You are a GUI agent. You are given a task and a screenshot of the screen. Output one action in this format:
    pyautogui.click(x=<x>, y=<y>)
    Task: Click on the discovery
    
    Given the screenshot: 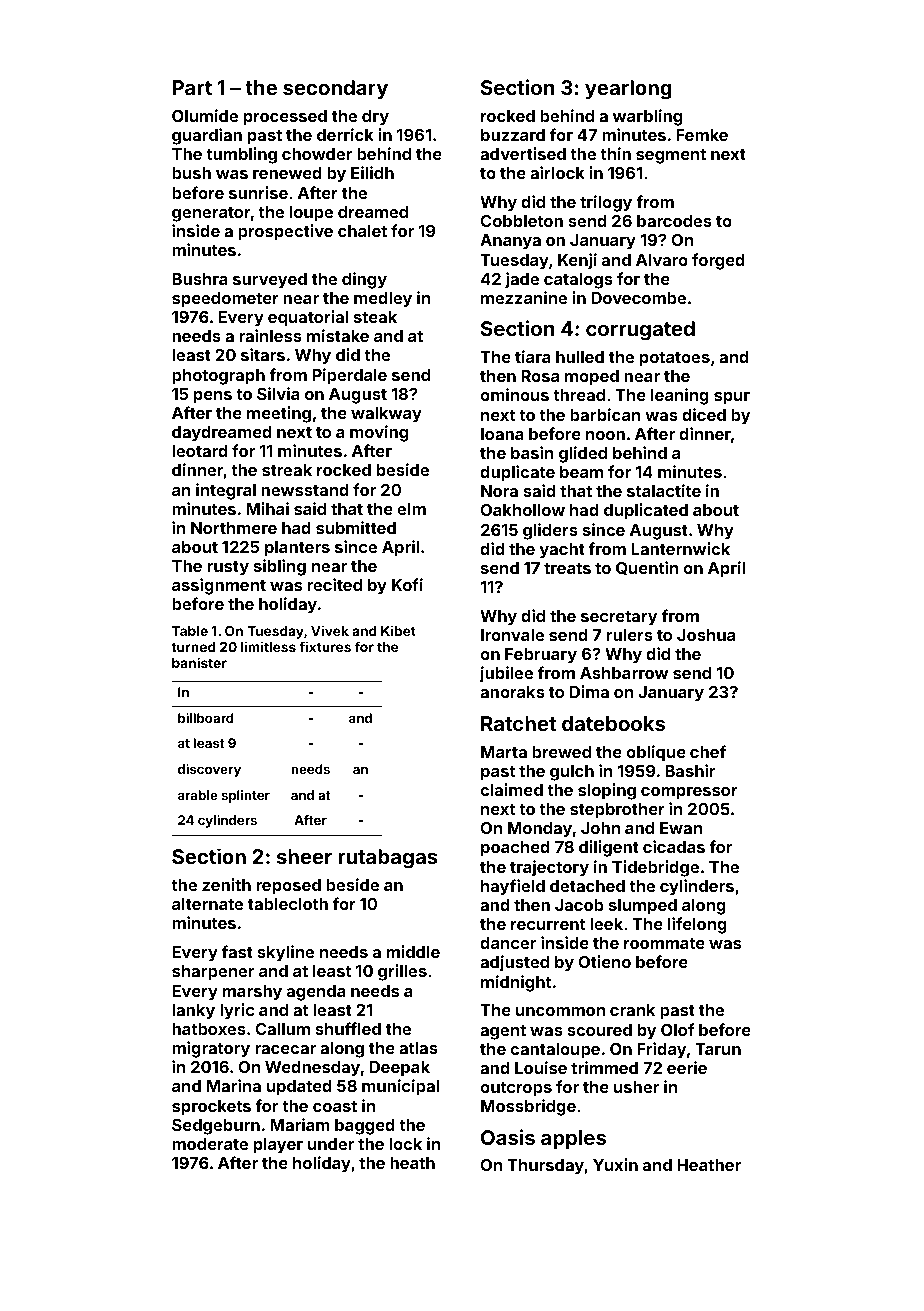 What is the action you would take?
    pyautogui.click(x=209, y=770)
